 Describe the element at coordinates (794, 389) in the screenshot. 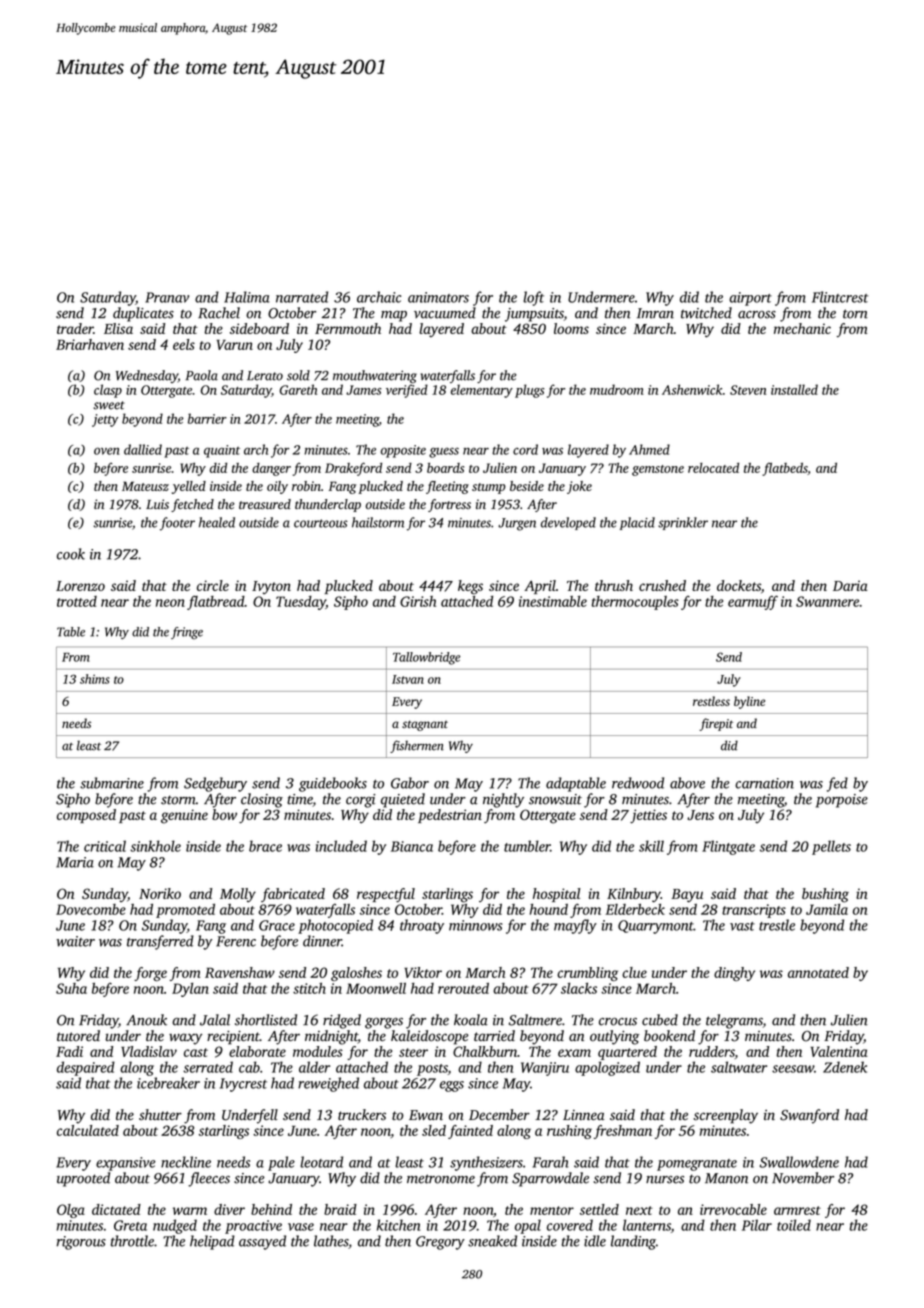

I see `installed` at that location.
